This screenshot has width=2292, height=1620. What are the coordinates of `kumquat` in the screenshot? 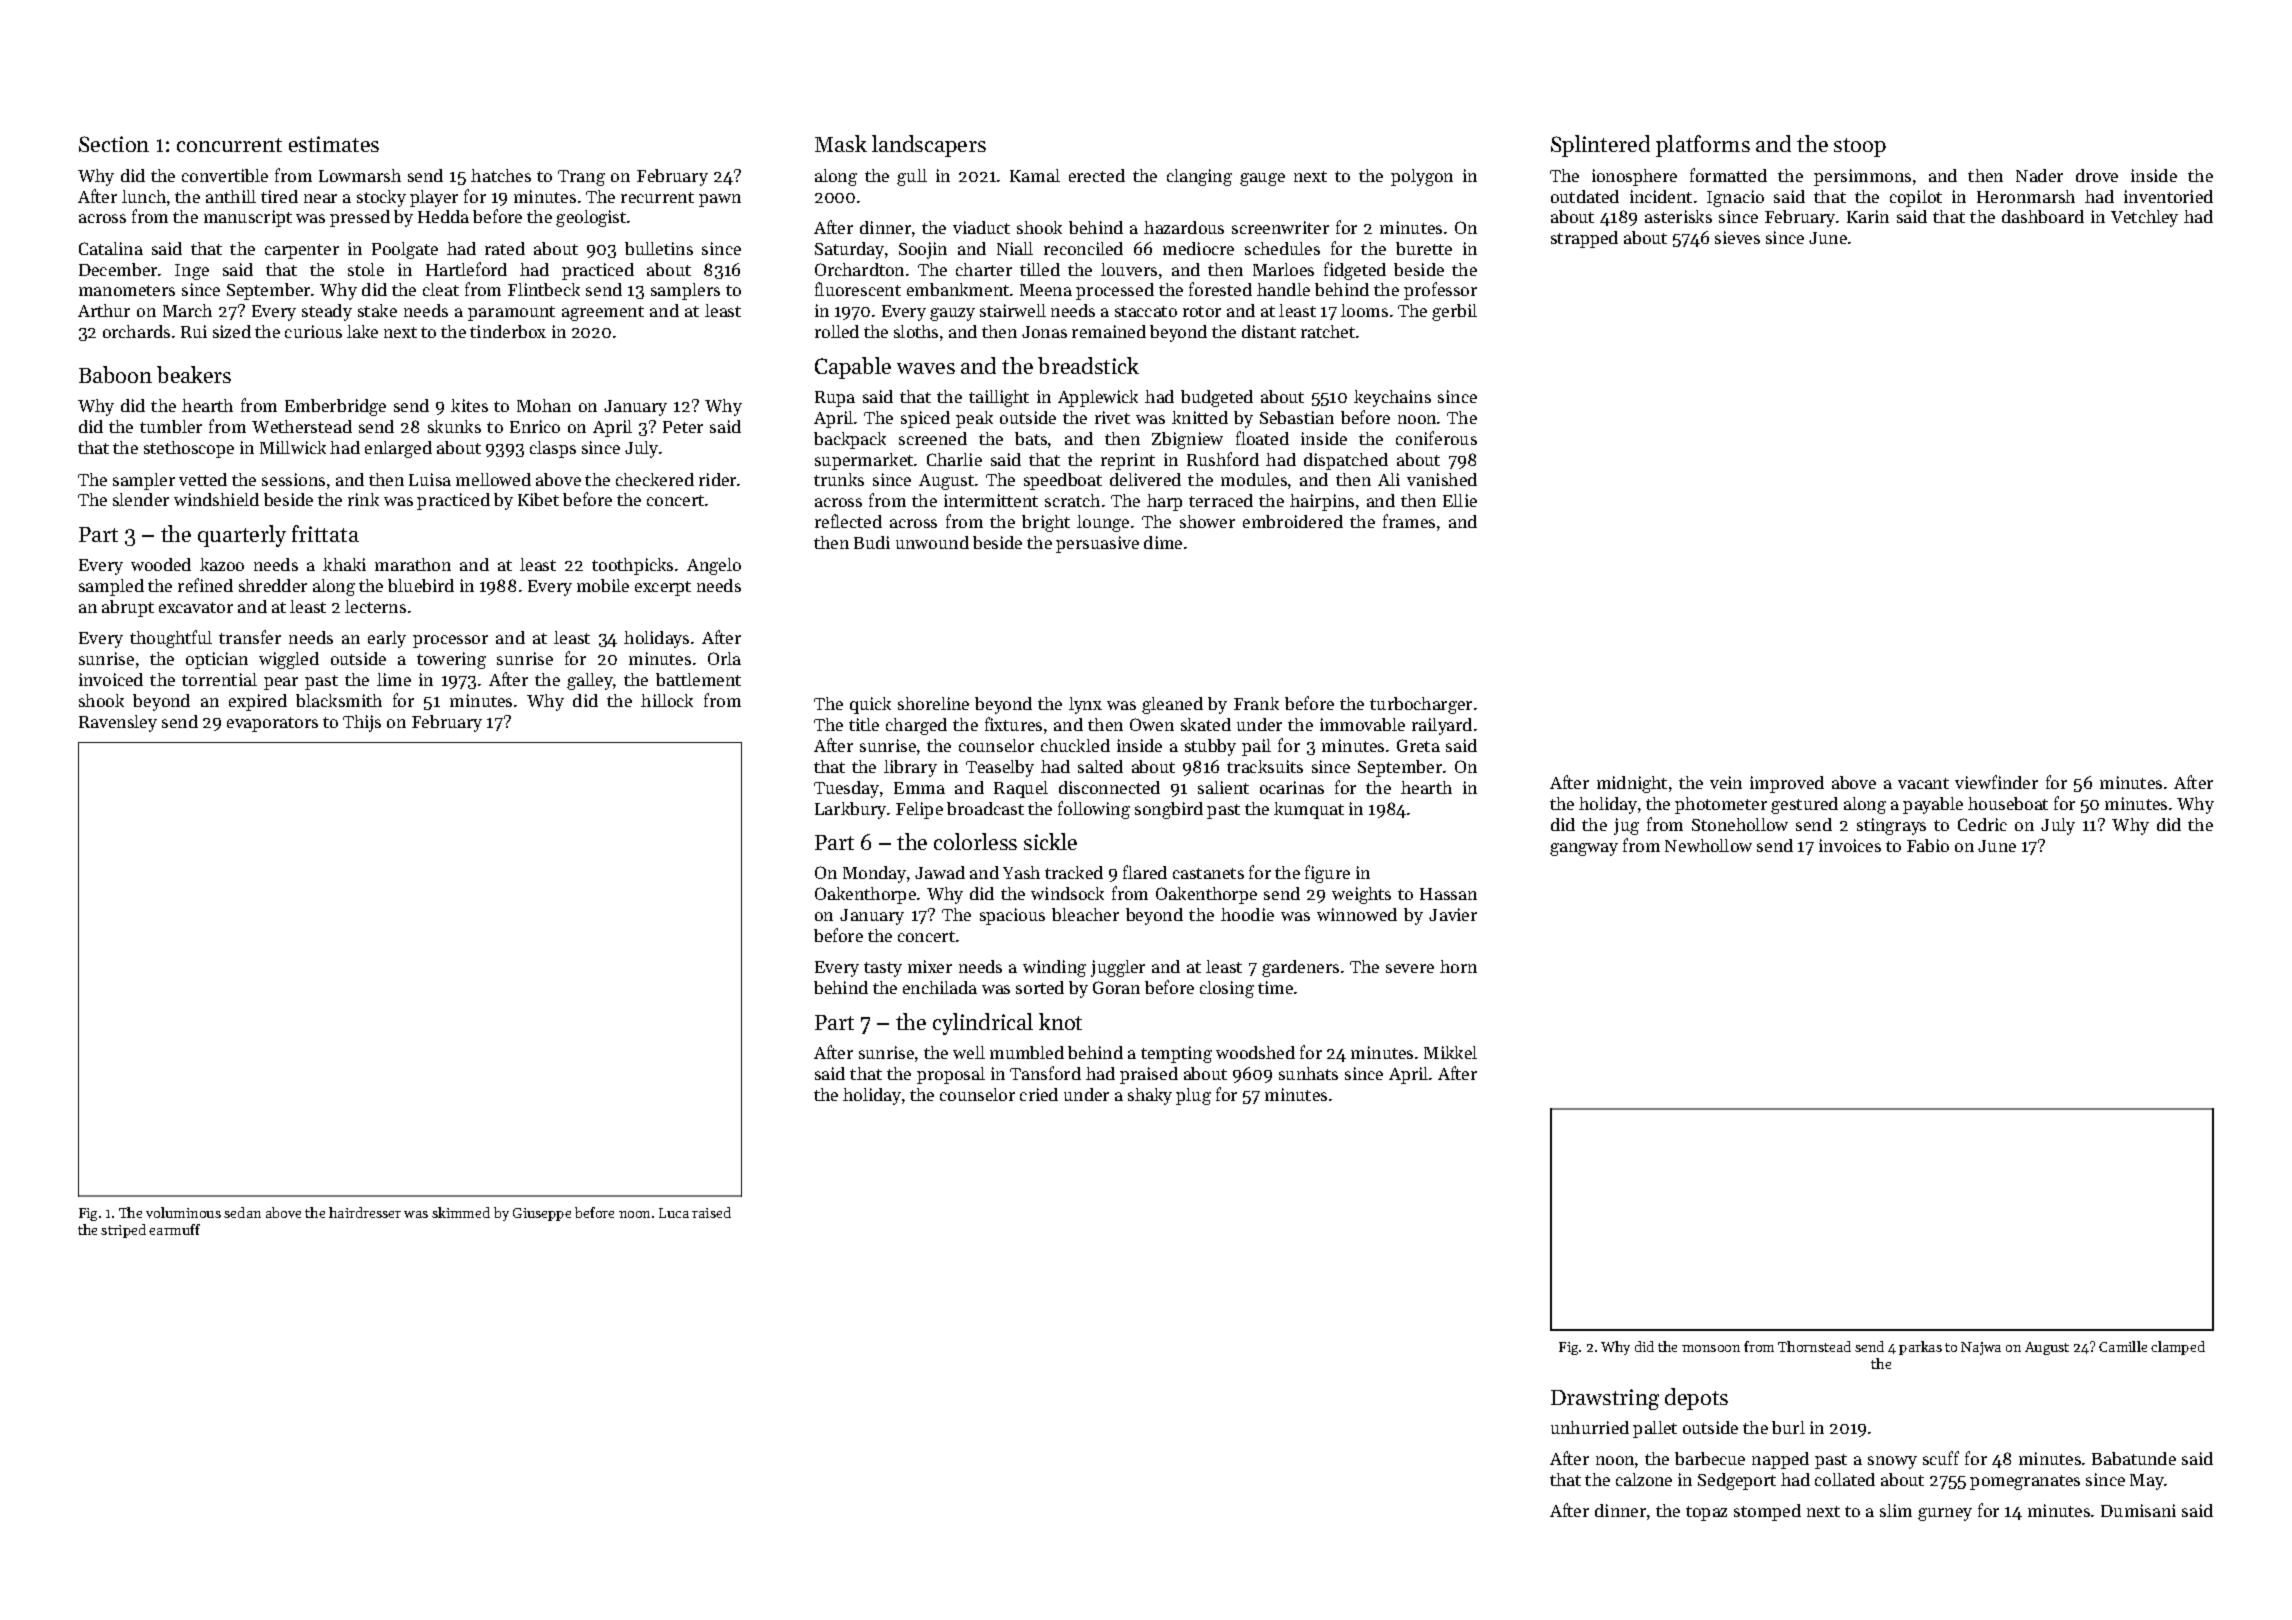 It's located at (1309, 810).
